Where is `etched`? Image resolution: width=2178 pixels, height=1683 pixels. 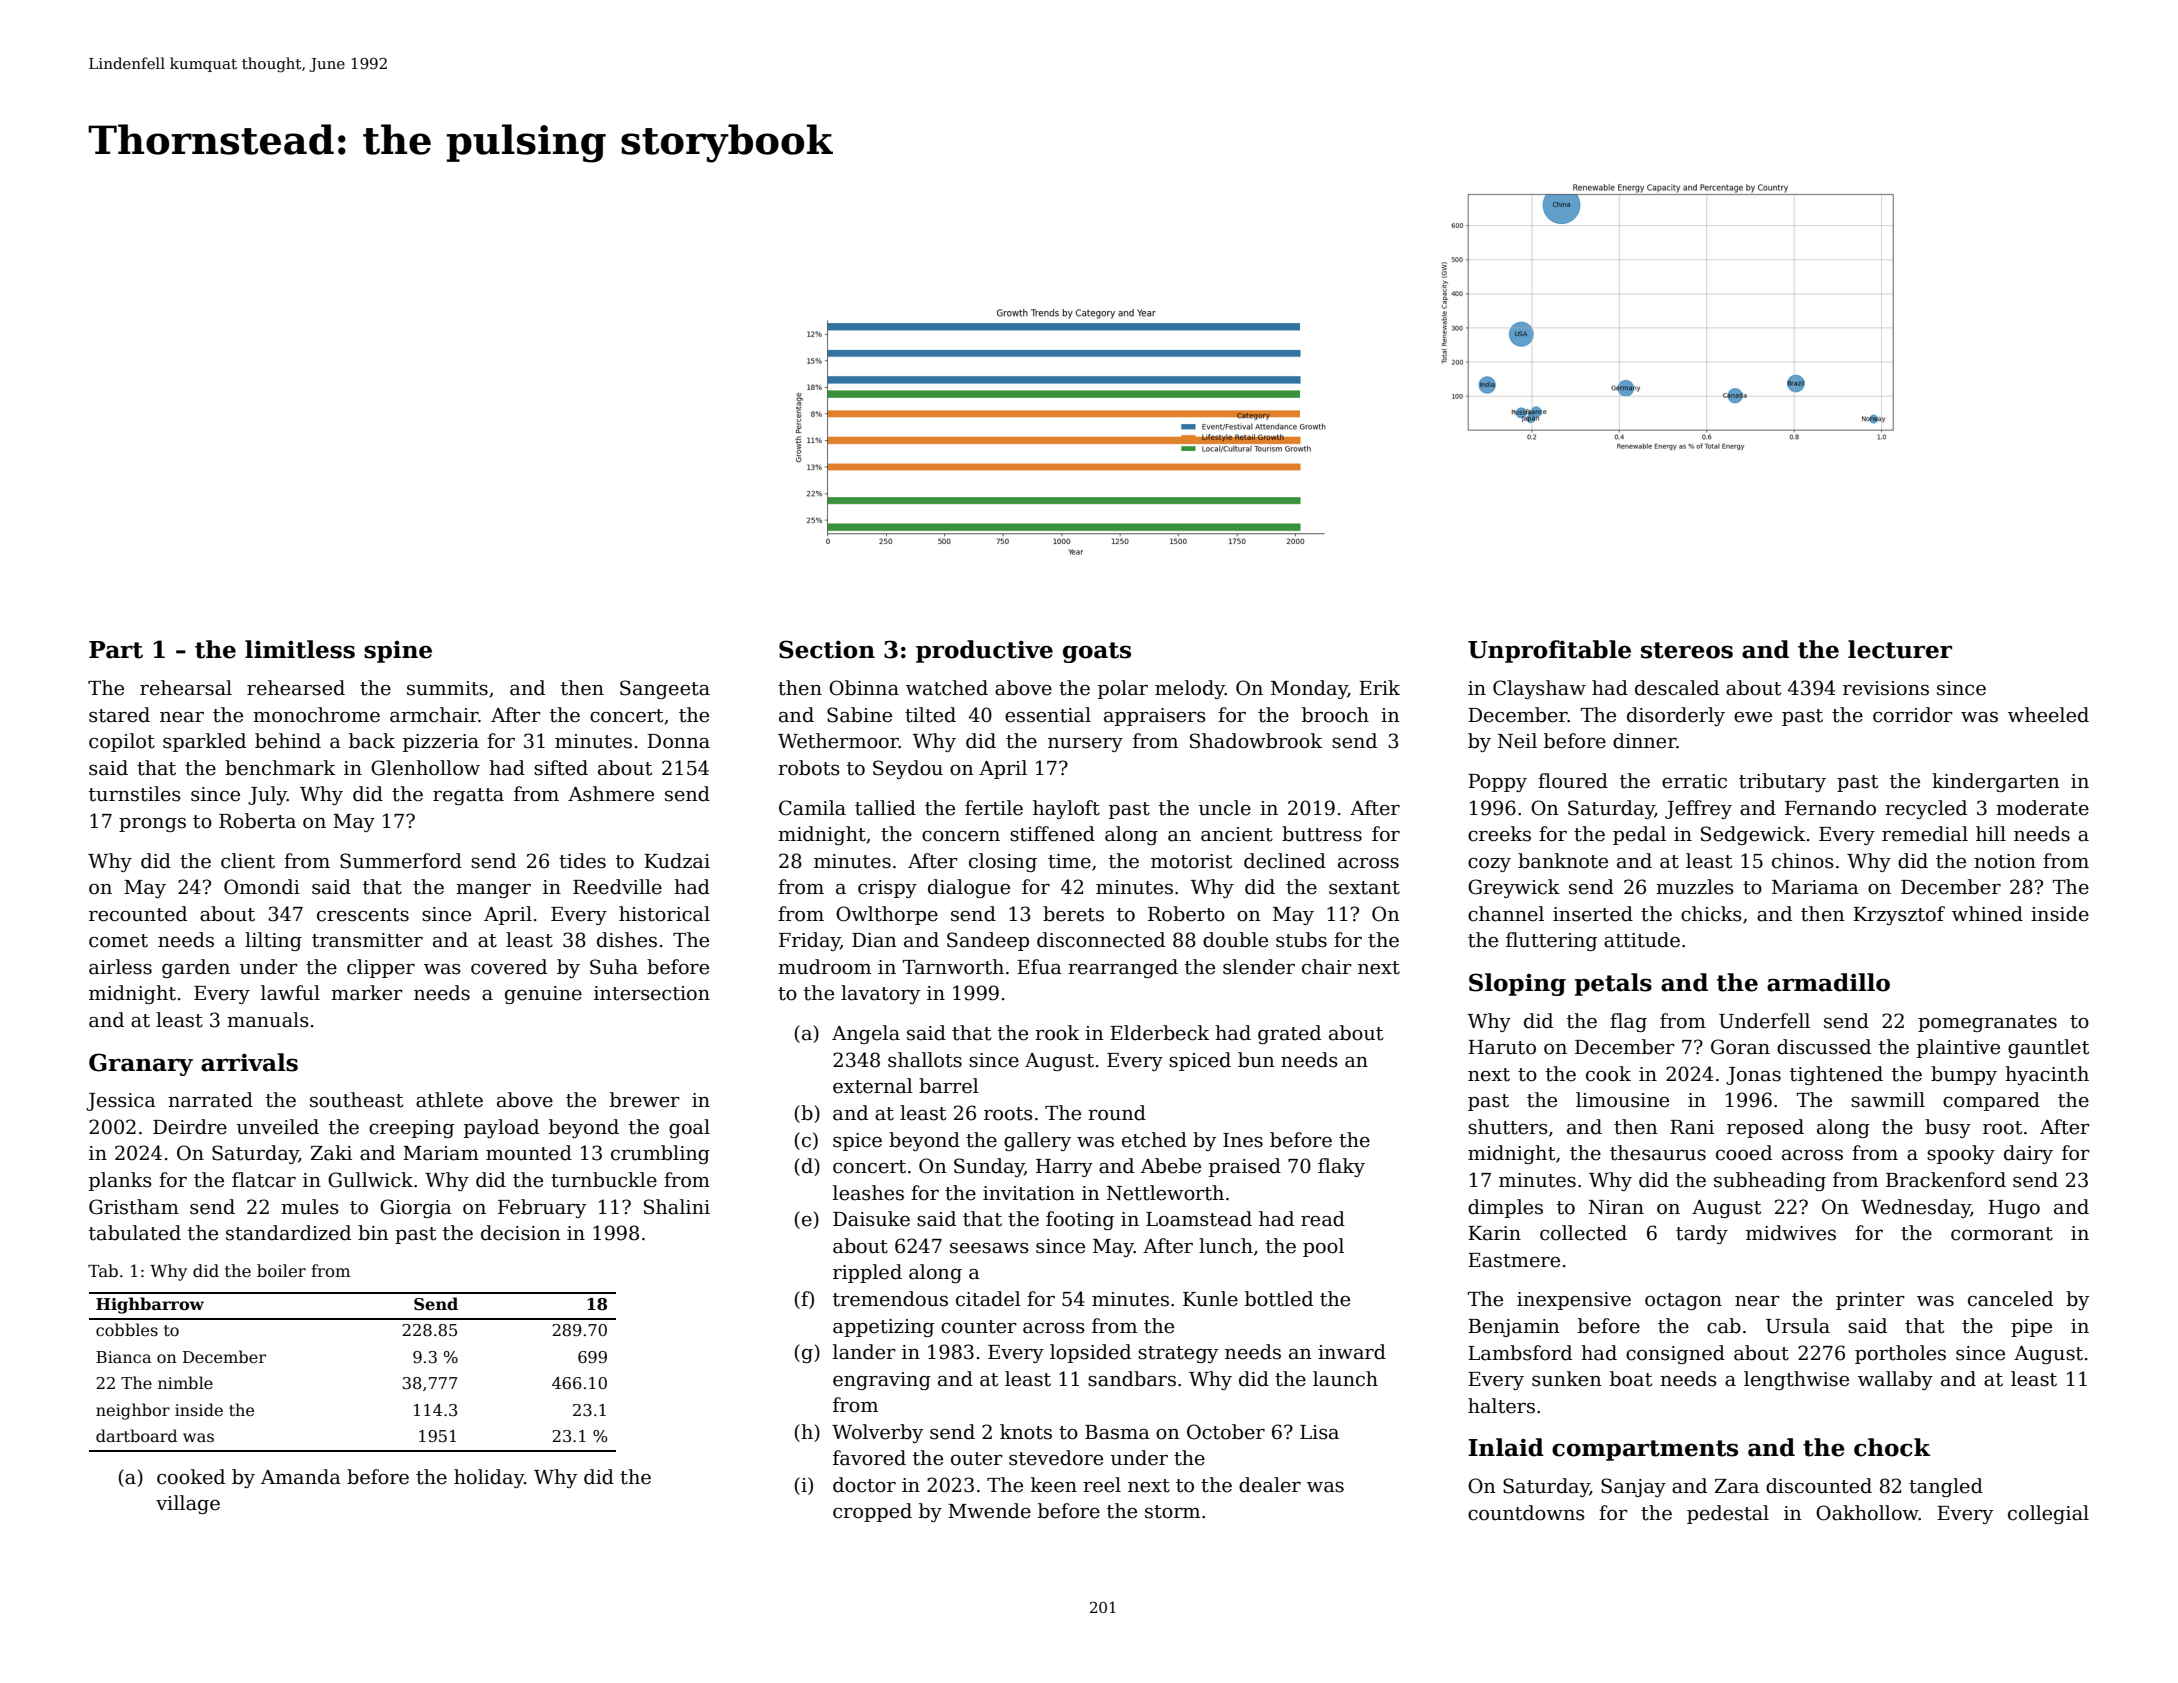
etched is located at coordinates (1154, 1140).
